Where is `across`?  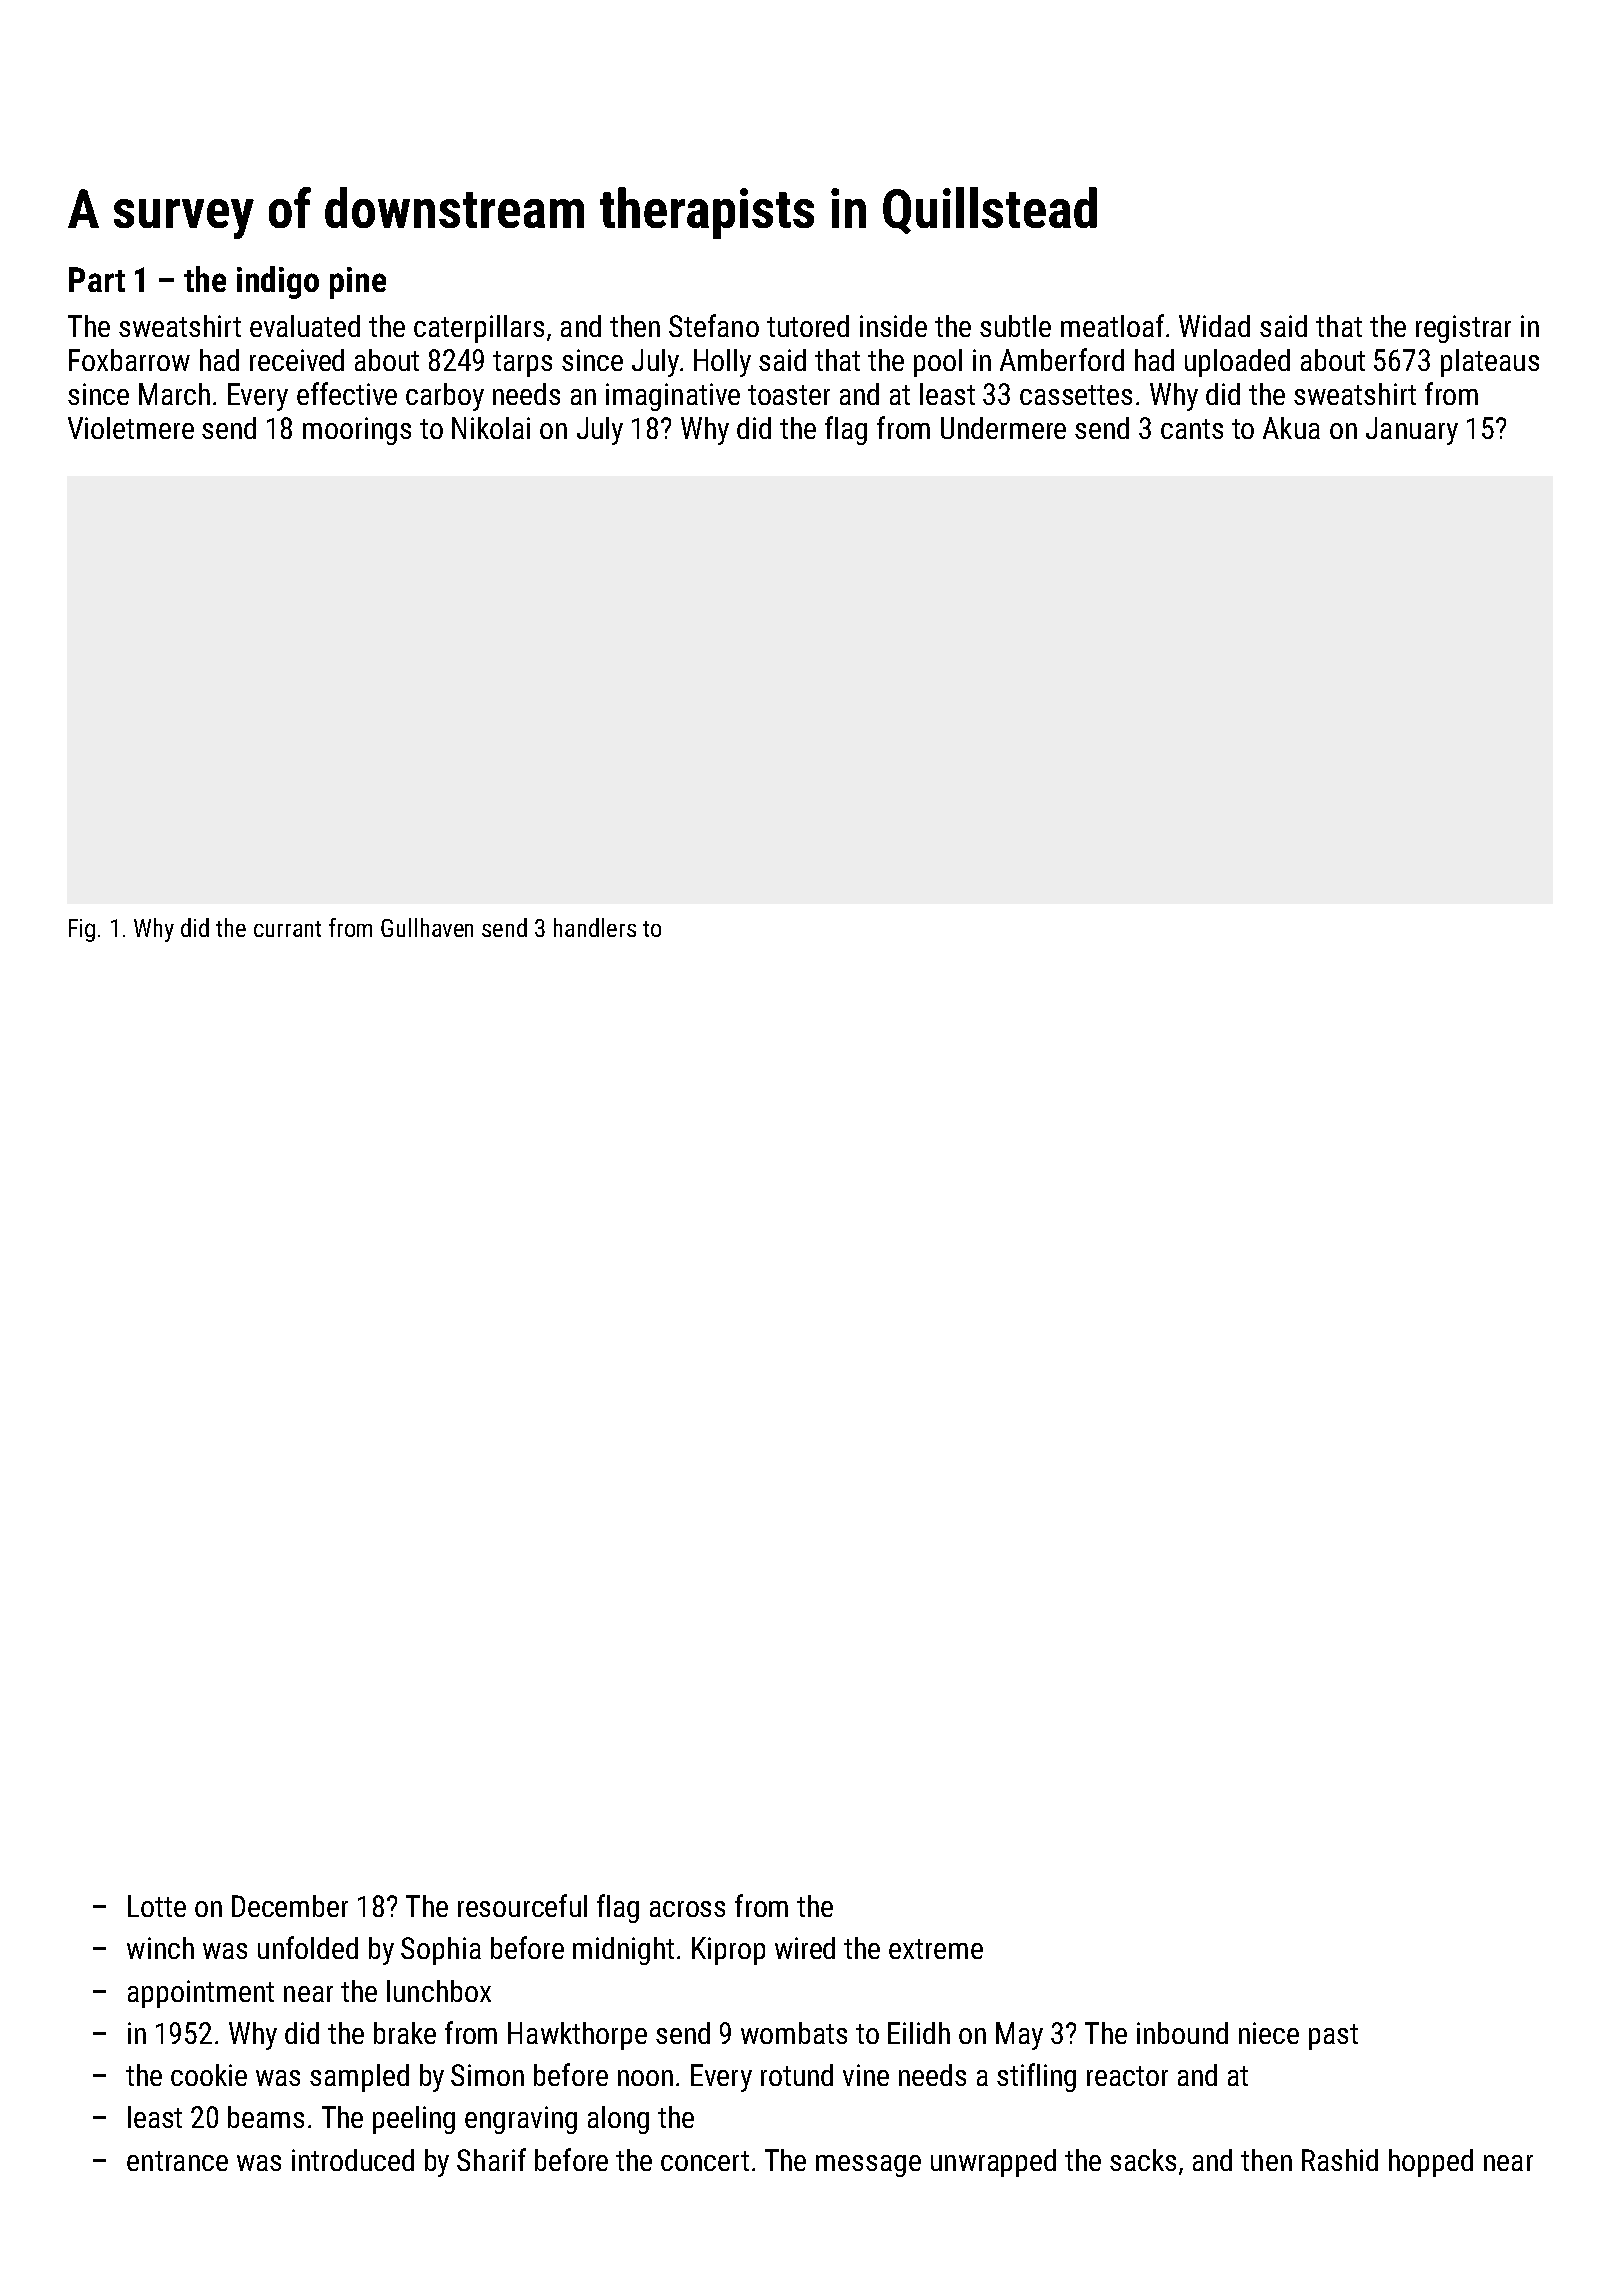 across is located at coordinates (687, 1909).
